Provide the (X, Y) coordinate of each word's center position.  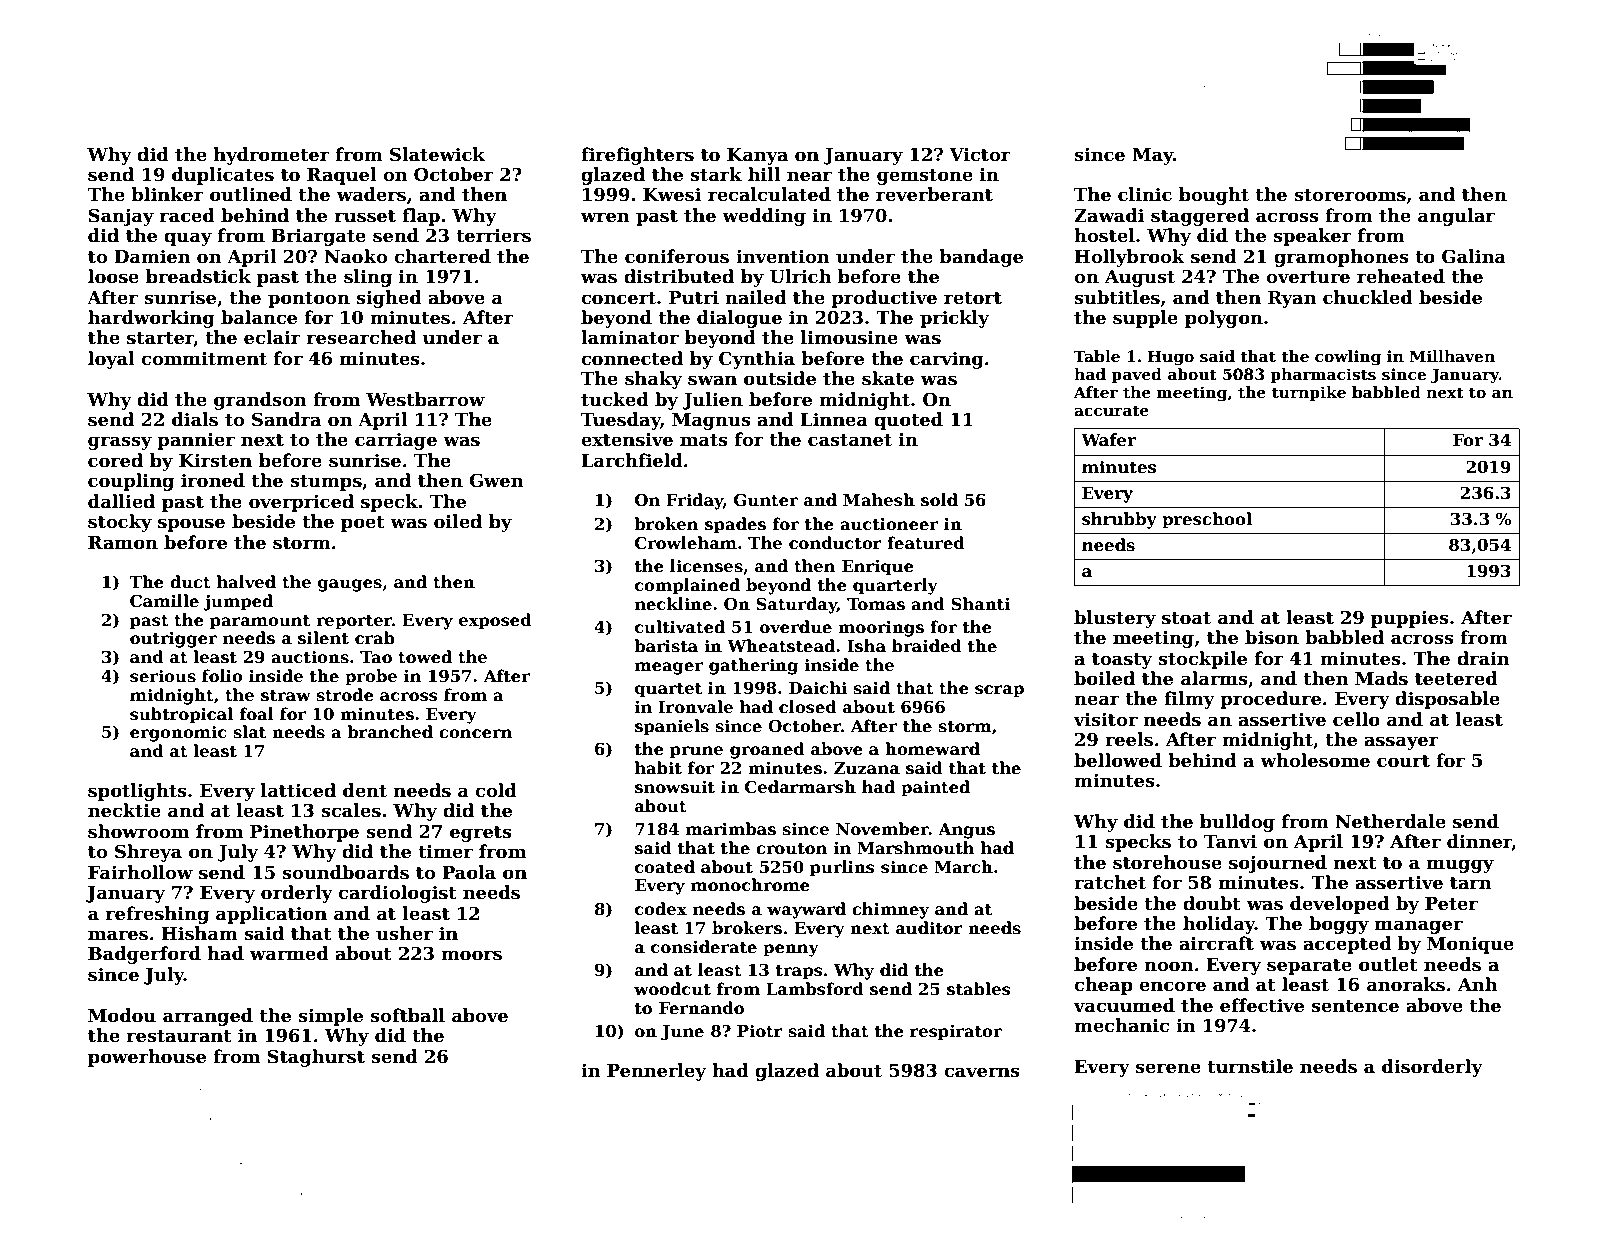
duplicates (223, 176)
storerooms (1350, 195)
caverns (982, 1072)
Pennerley (656, 1072)
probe (371, 677)
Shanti (980, 604)
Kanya (757, 156)
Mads (1381, 678)
